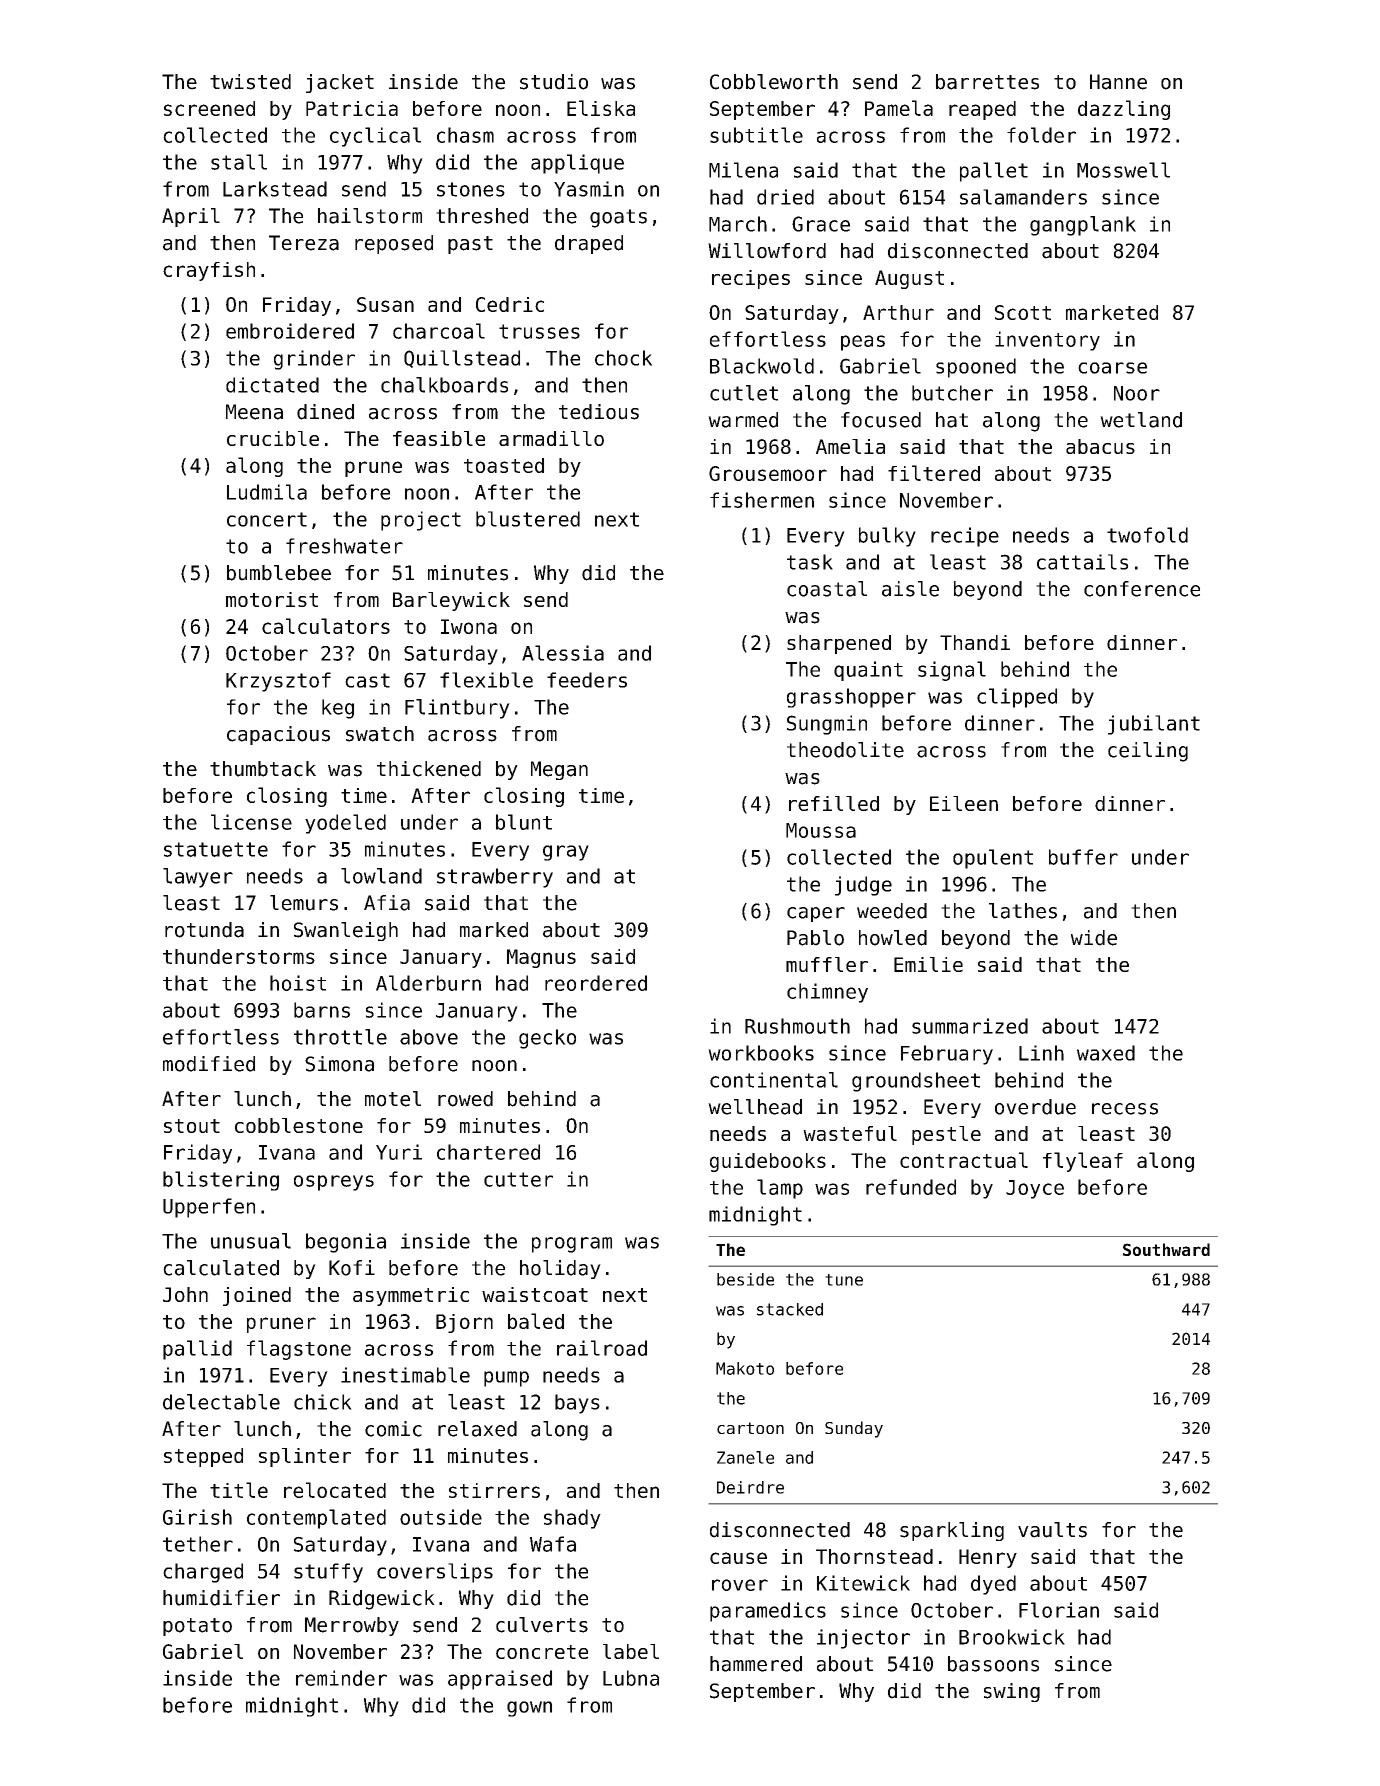  I want to click on stacked, so click(790, 1309).
